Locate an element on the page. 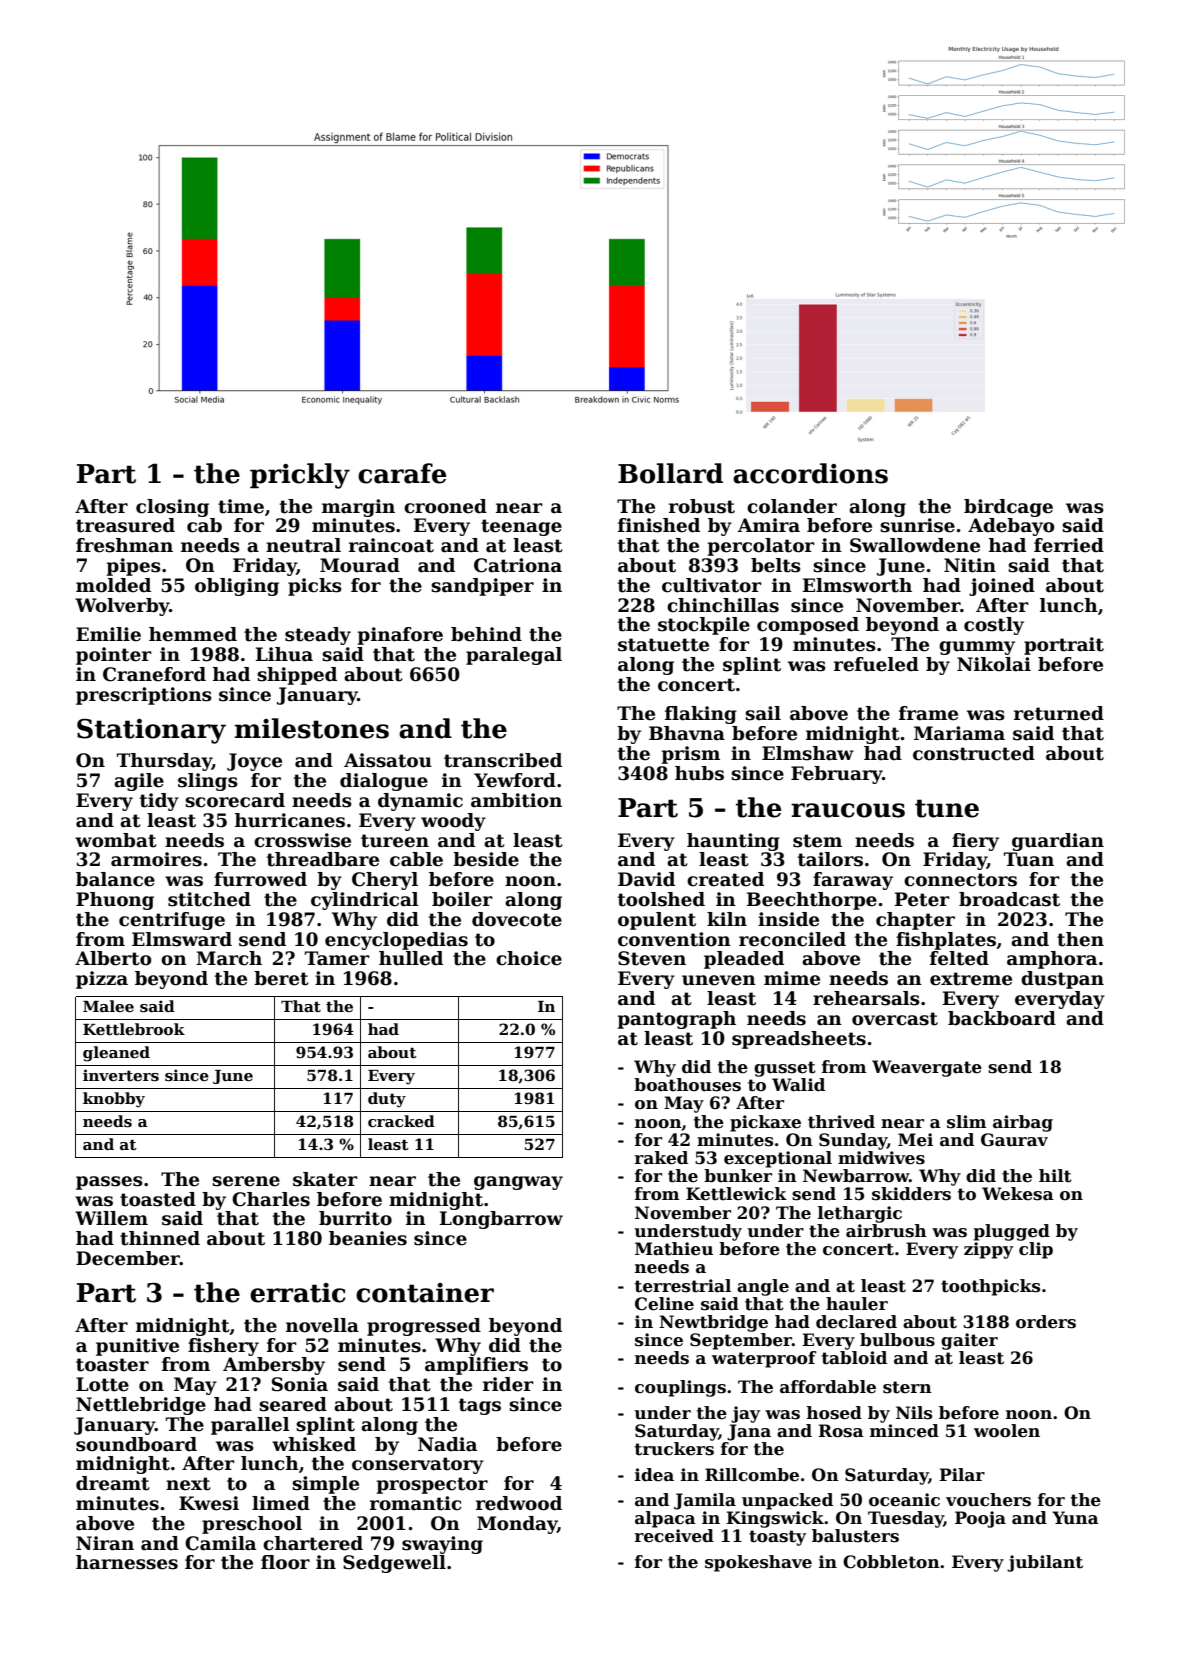  punitive is located at coordinates (137, 1347).
